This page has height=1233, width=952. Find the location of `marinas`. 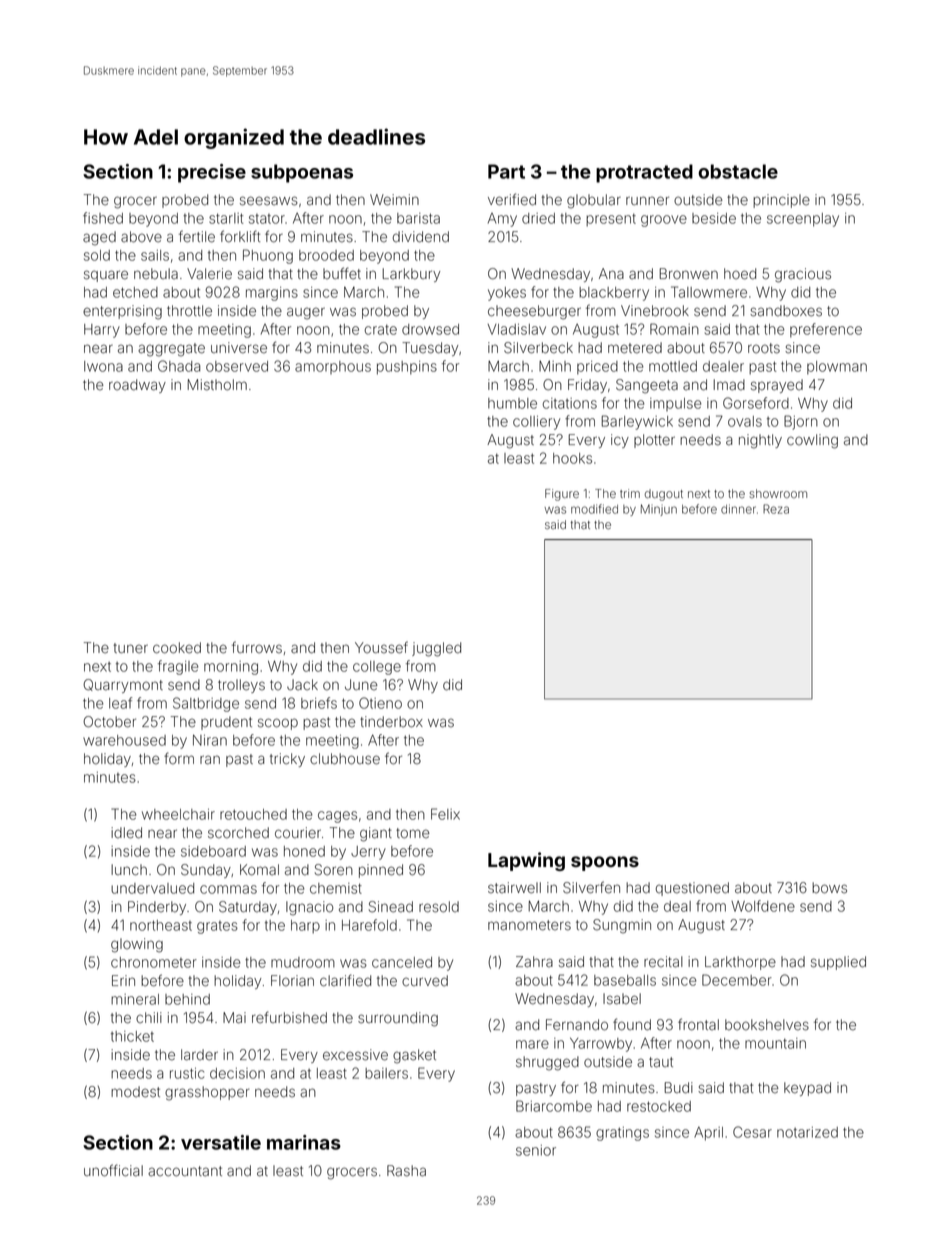

marinas is located at coordinates (304, 1142).
